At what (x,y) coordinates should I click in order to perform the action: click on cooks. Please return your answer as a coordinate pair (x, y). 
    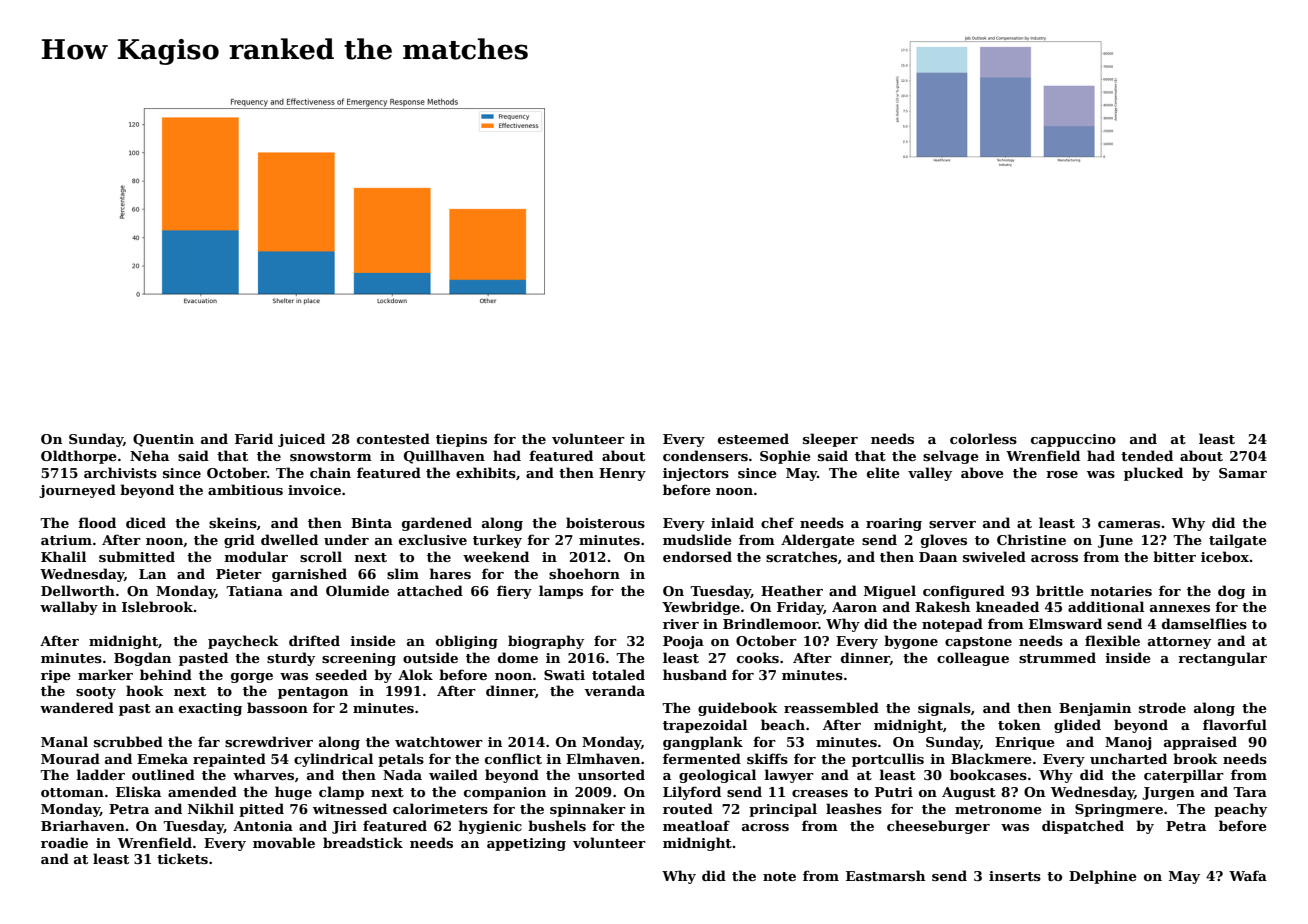
    Looking at the image, I should click on (758, 657).
